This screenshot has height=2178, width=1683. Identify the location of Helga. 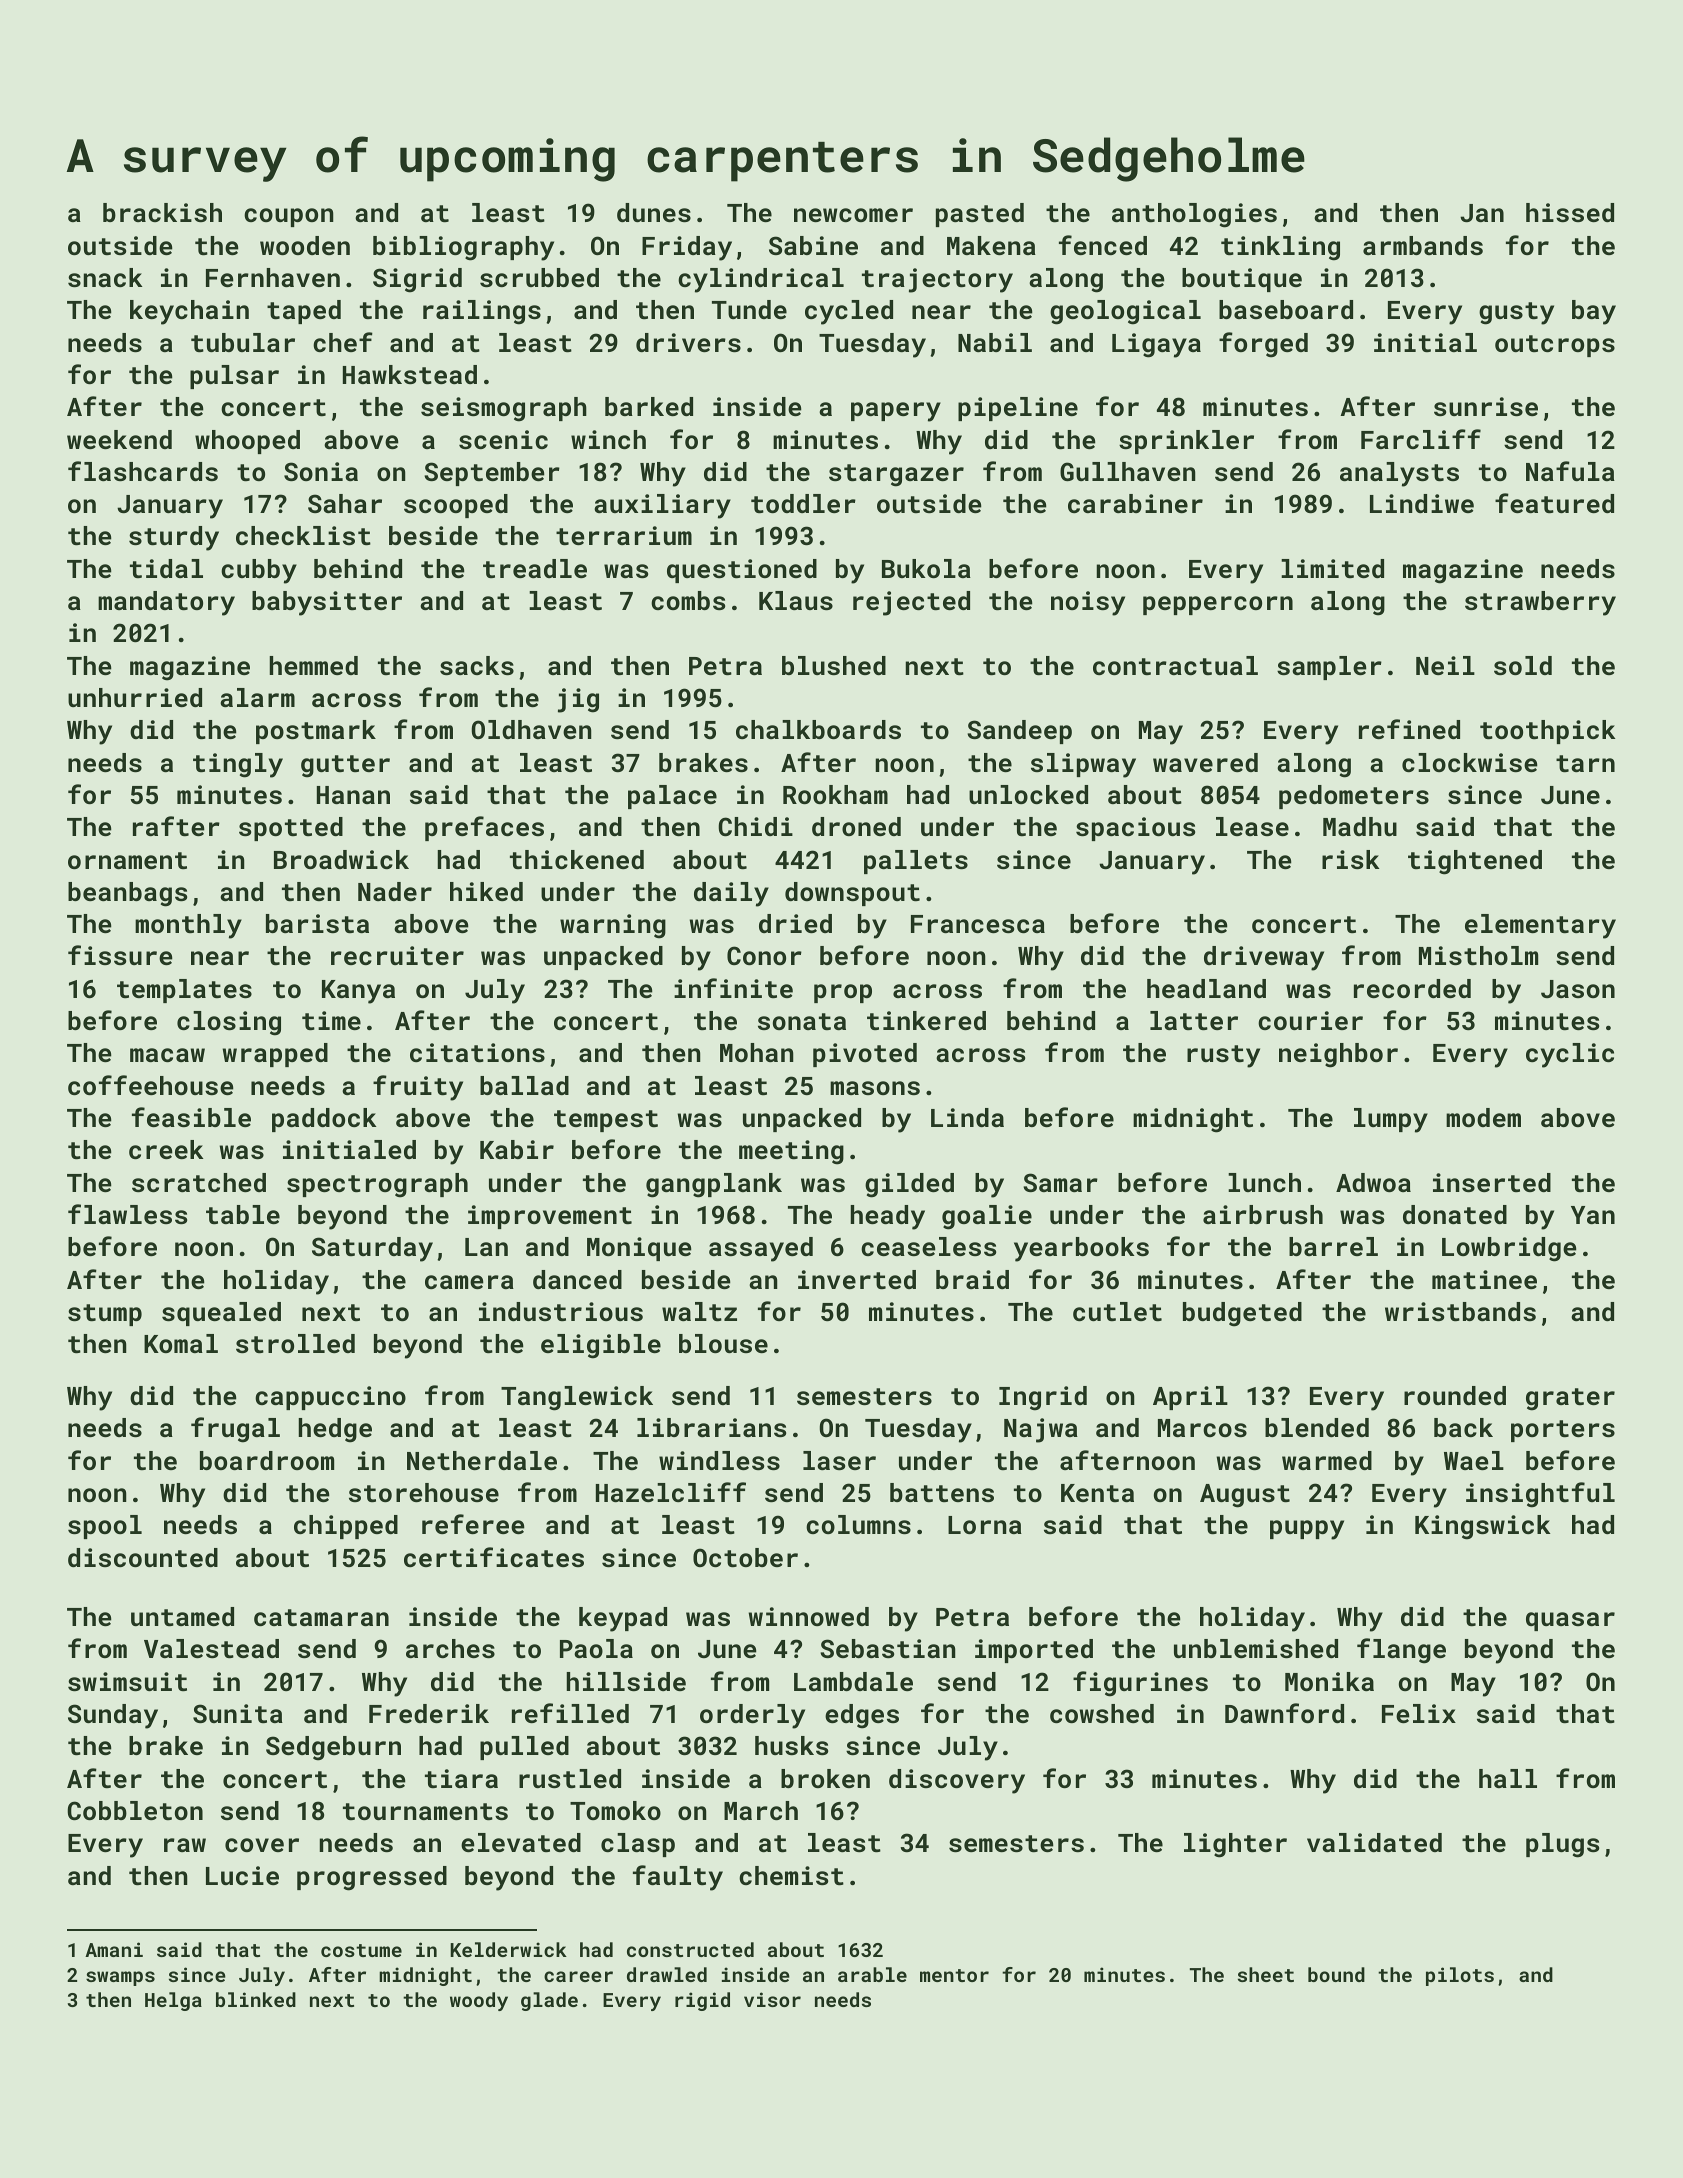
(173, 2001).
